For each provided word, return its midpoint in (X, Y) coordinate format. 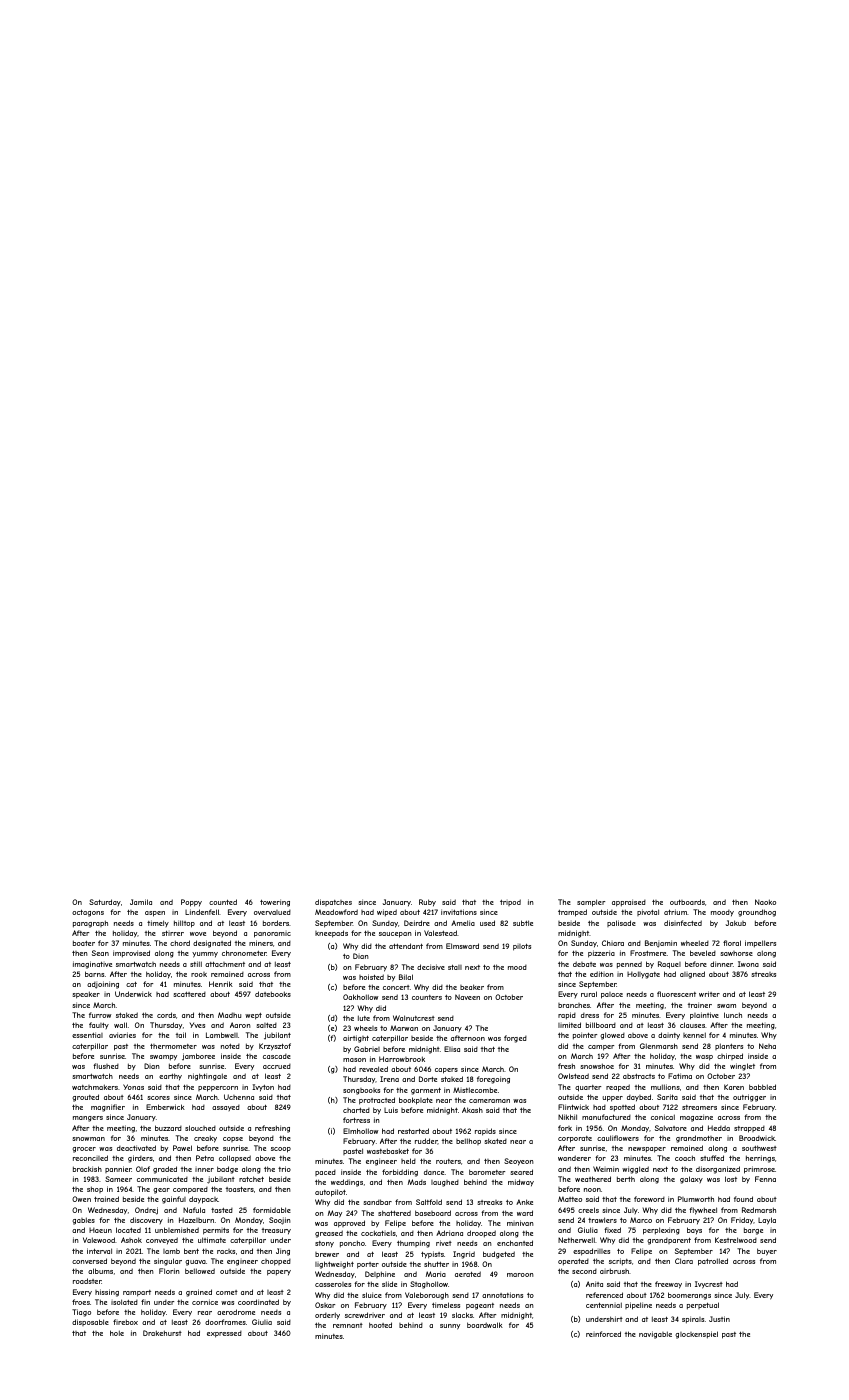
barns (94, 974)
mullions (665, 1087)
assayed (226, 1108)
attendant (406, 946)
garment (426, 1091)
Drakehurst (162, 1333)
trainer (700, 1005)
